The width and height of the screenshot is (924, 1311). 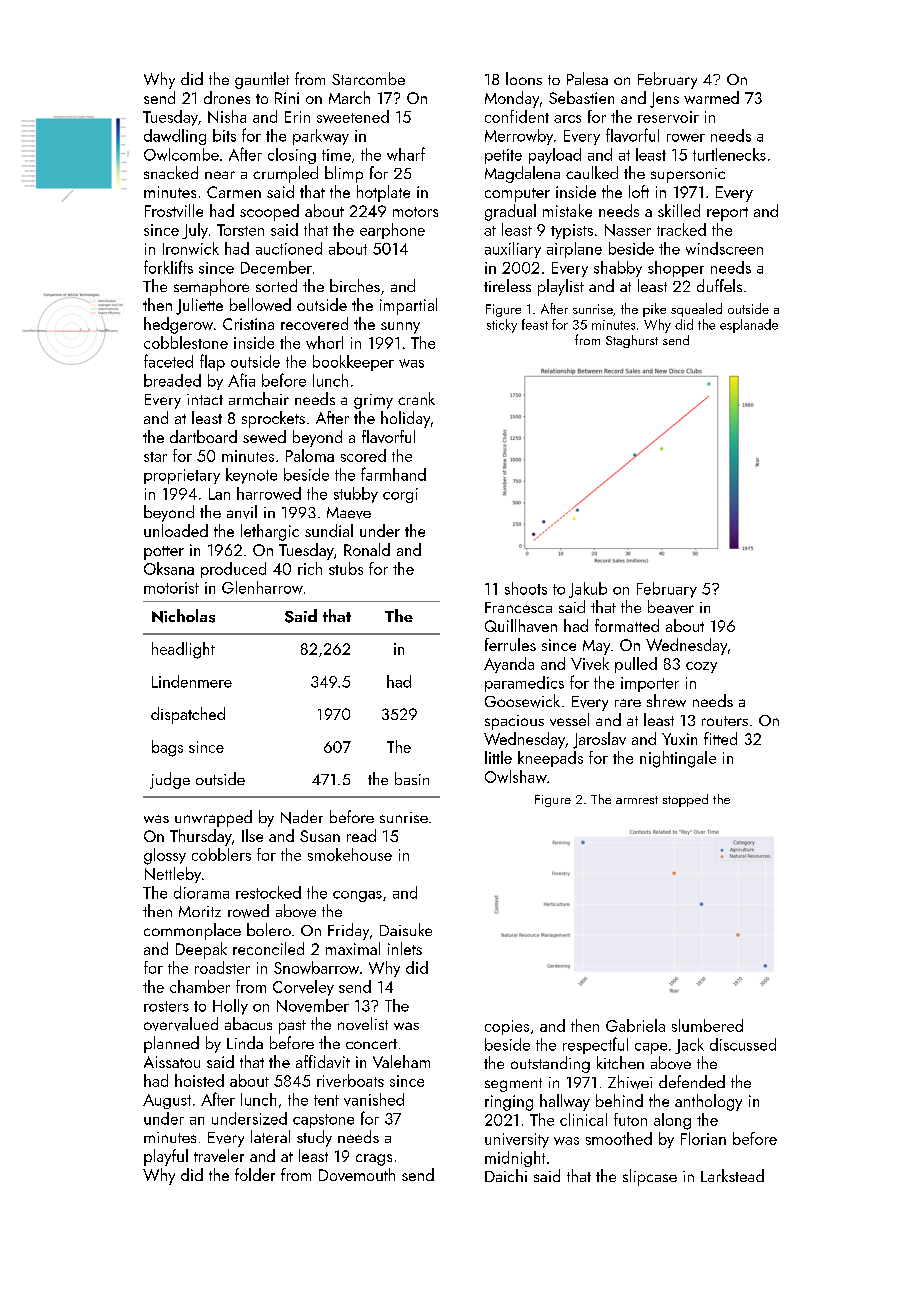 I want to click on Nicholas, so click(x=183, y=616).
